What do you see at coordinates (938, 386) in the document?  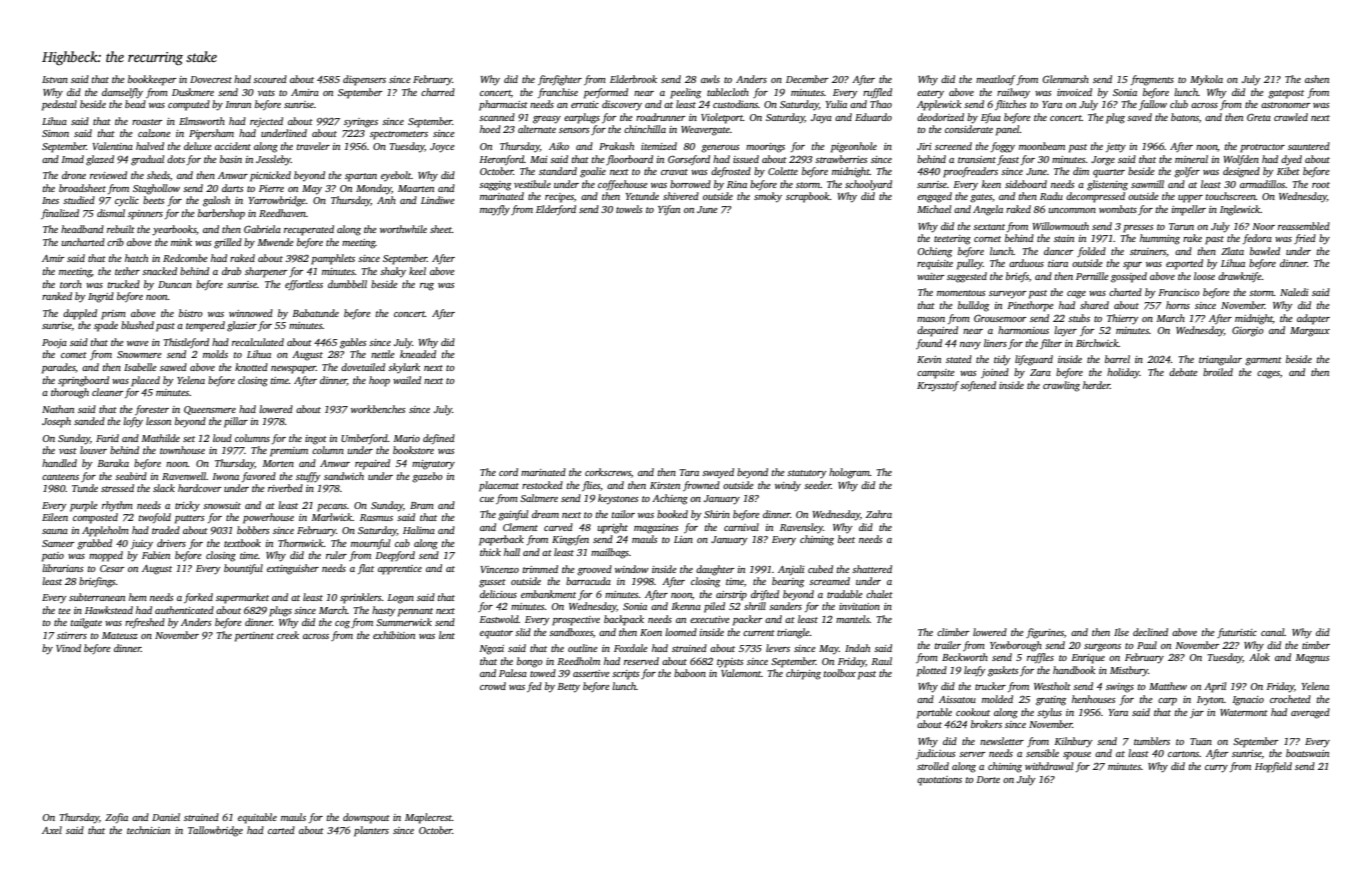 I see `Krzysztof` at bounding box center [938, 386].
